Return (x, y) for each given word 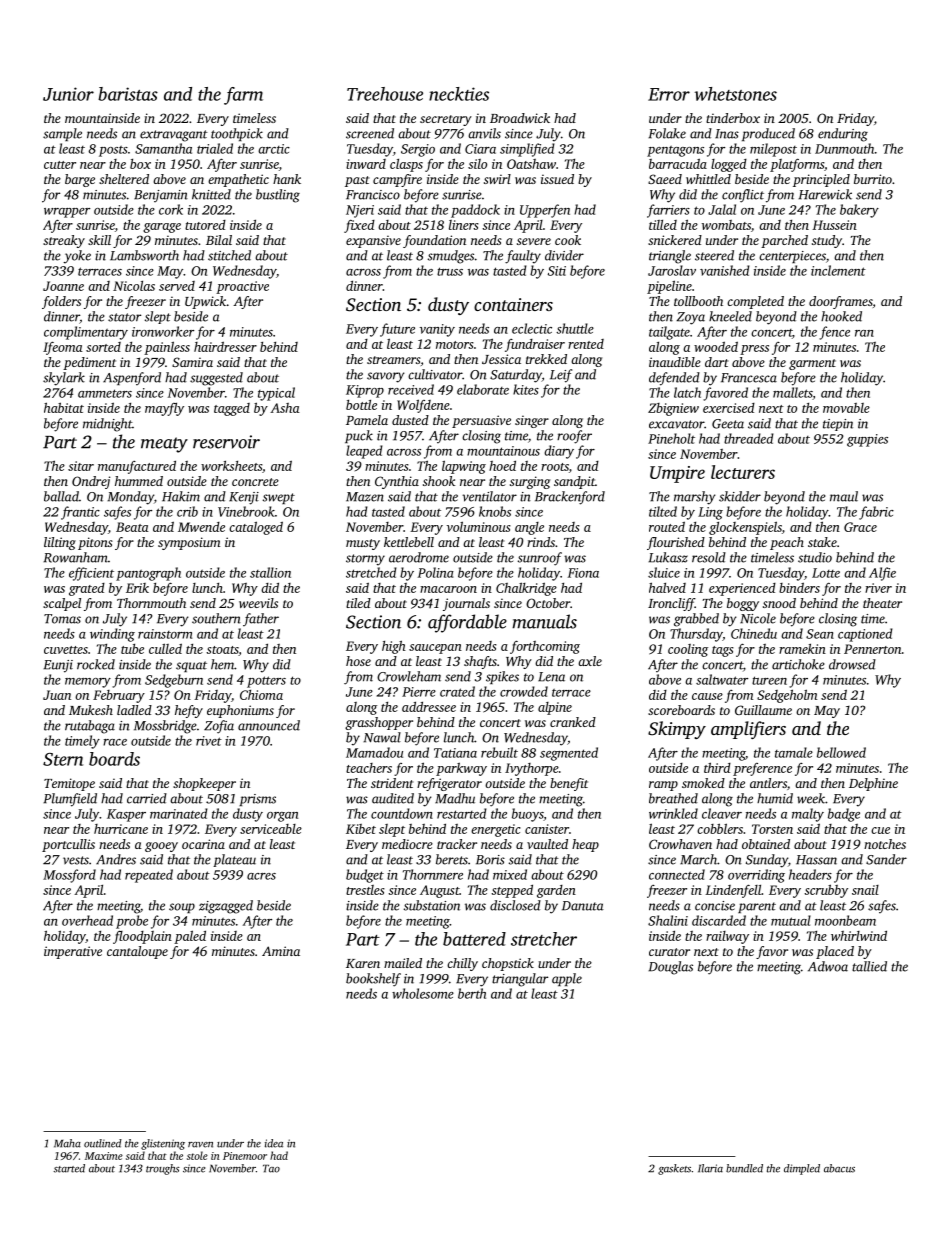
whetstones (736, 94)
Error (669, 94)
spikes (502, 677)
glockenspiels (745, 528)
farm (243, 96)
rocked (96, 664)
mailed (403, 963)
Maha (67, 1143)
